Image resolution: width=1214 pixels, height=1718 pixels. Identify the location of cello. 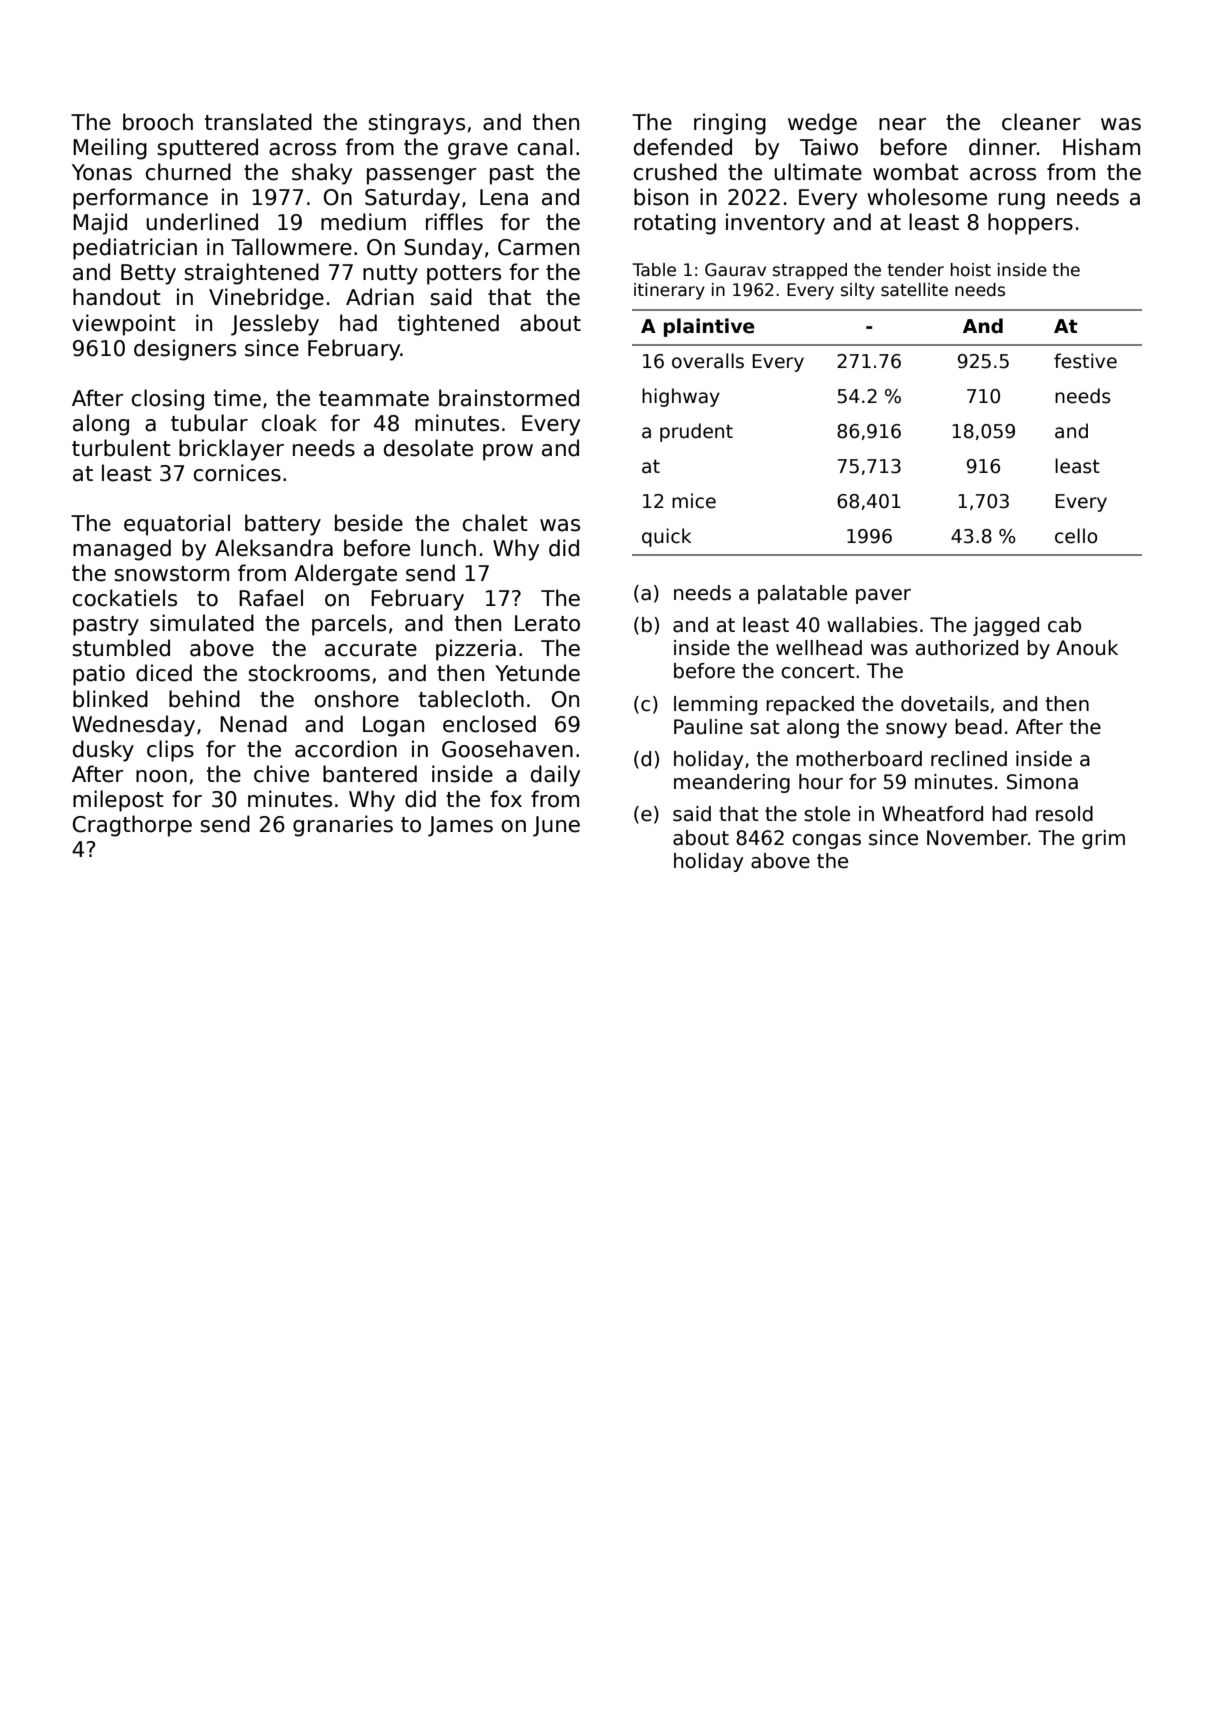
(1076, 536).
